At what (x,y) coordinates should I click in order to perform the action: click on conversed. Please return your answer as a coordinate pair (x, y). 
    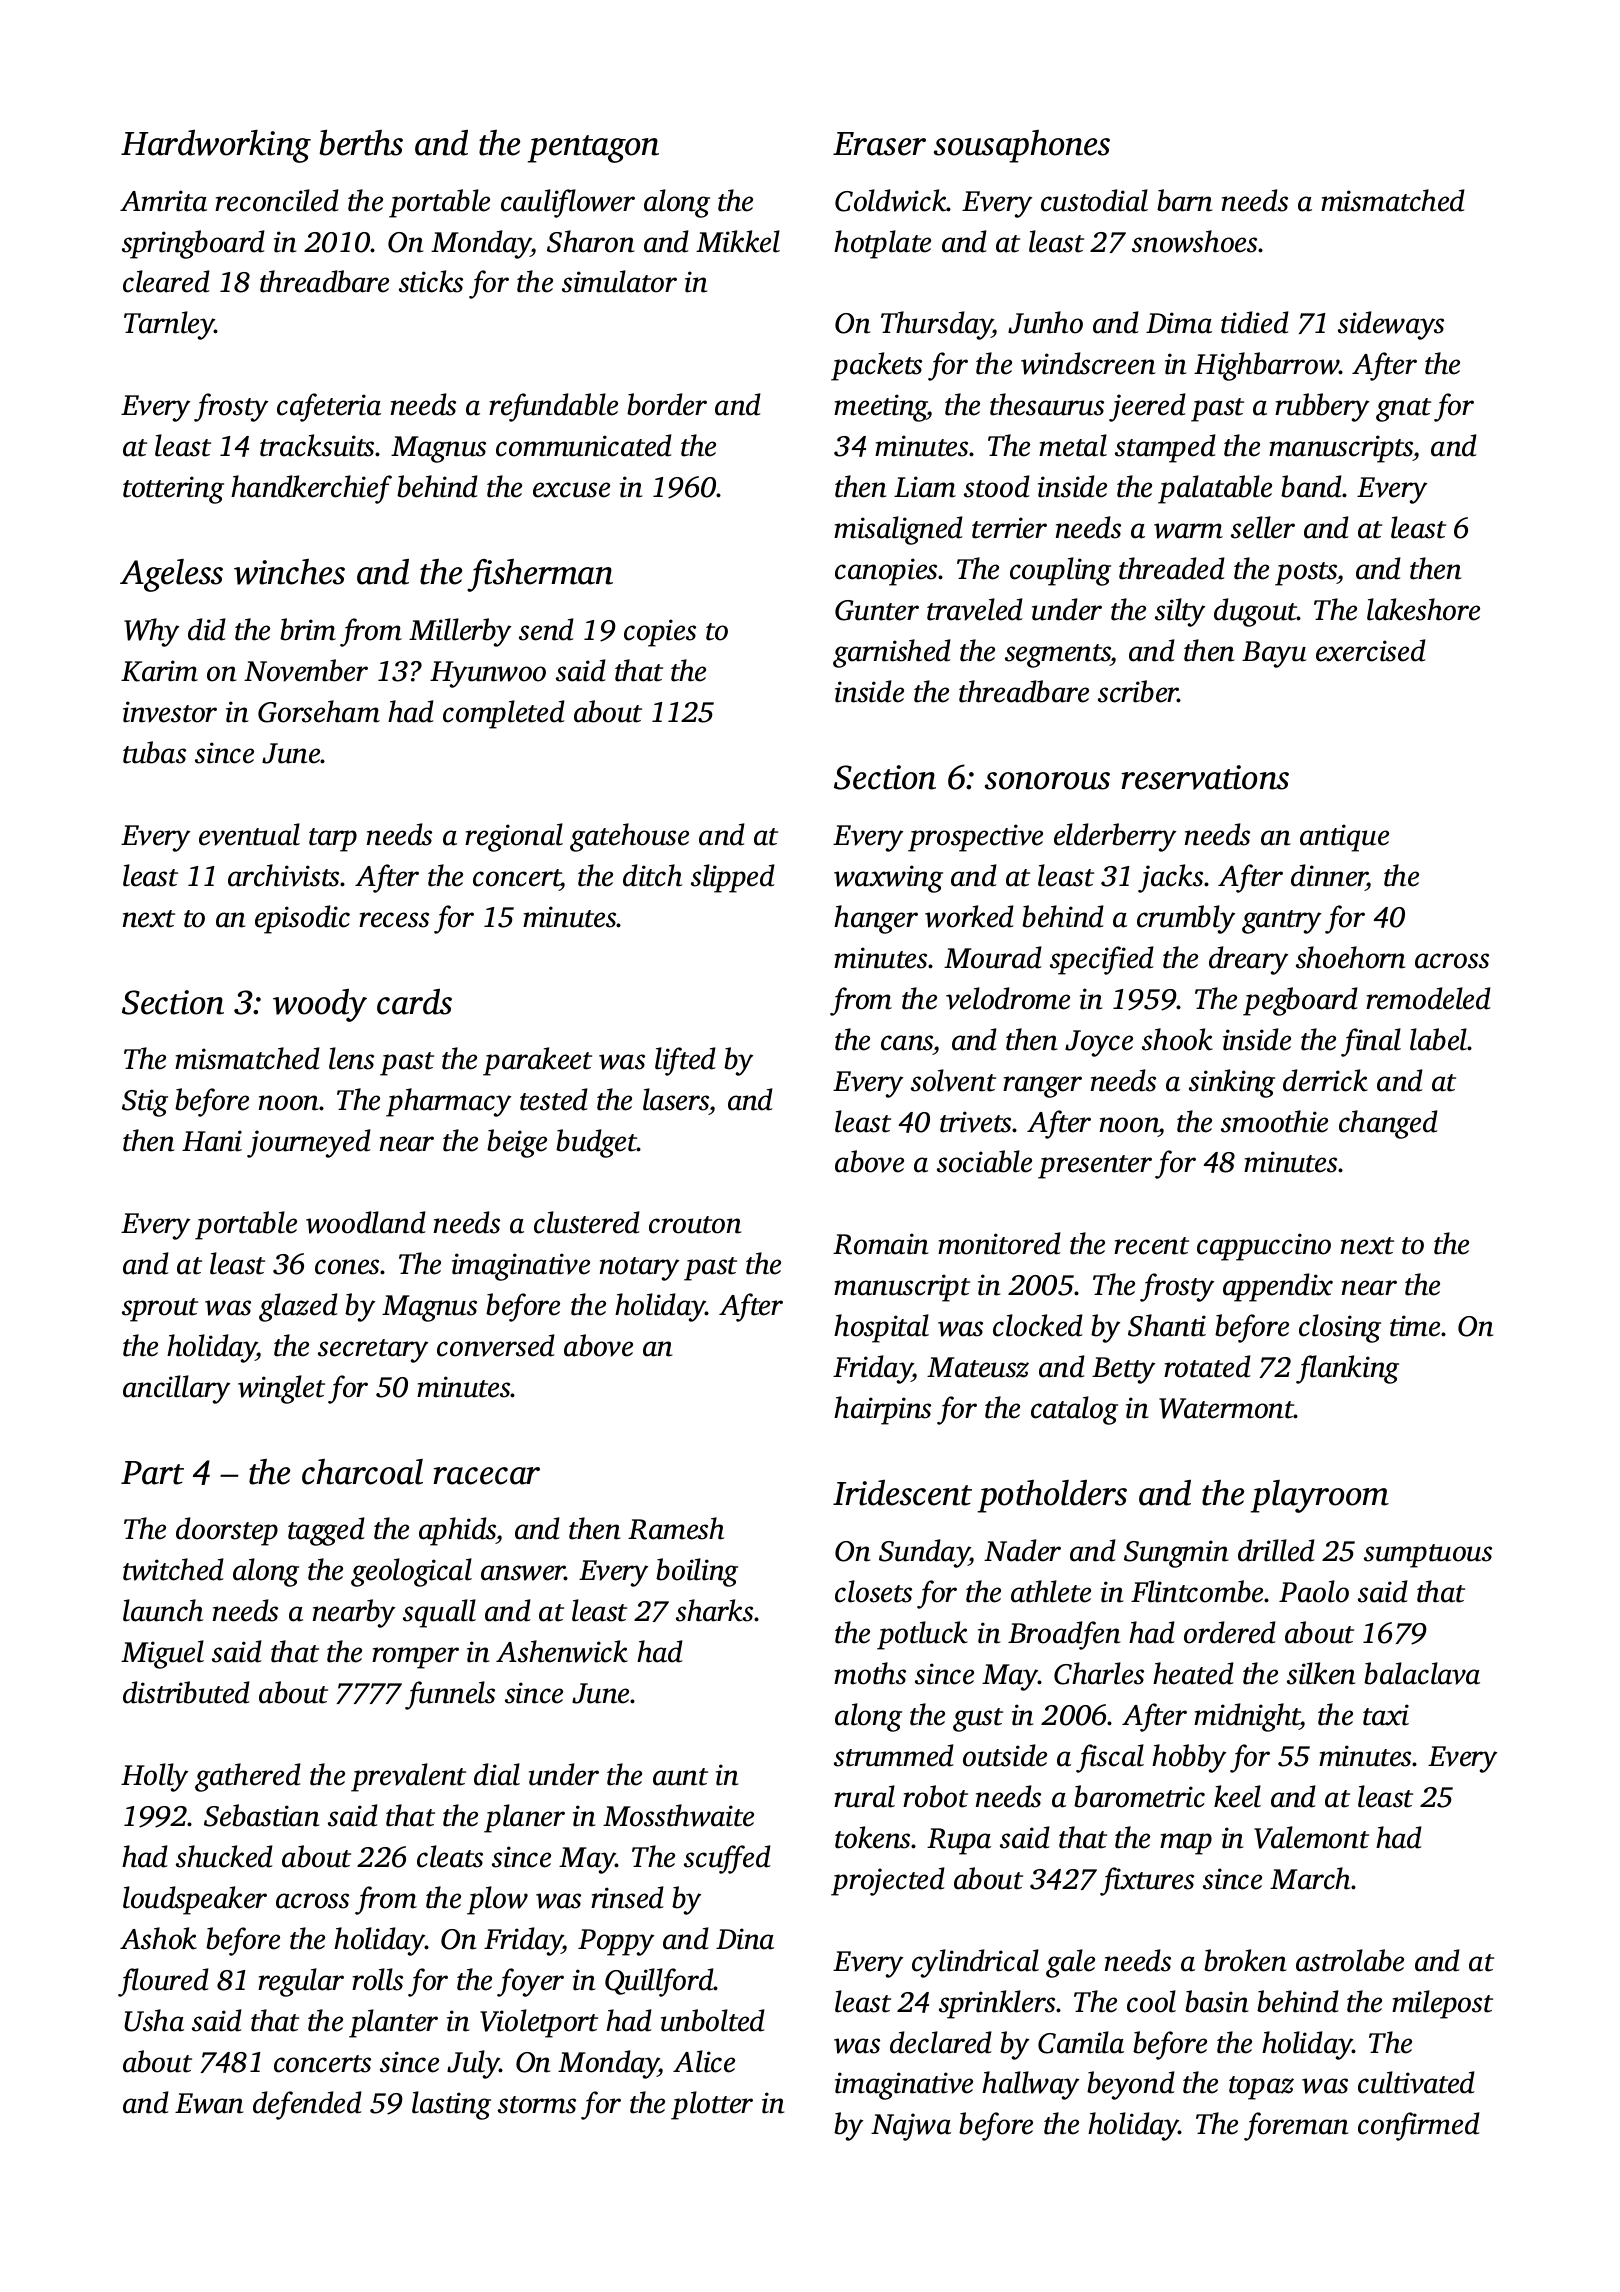
    Looking at the image, I should click on (496, 1345).
